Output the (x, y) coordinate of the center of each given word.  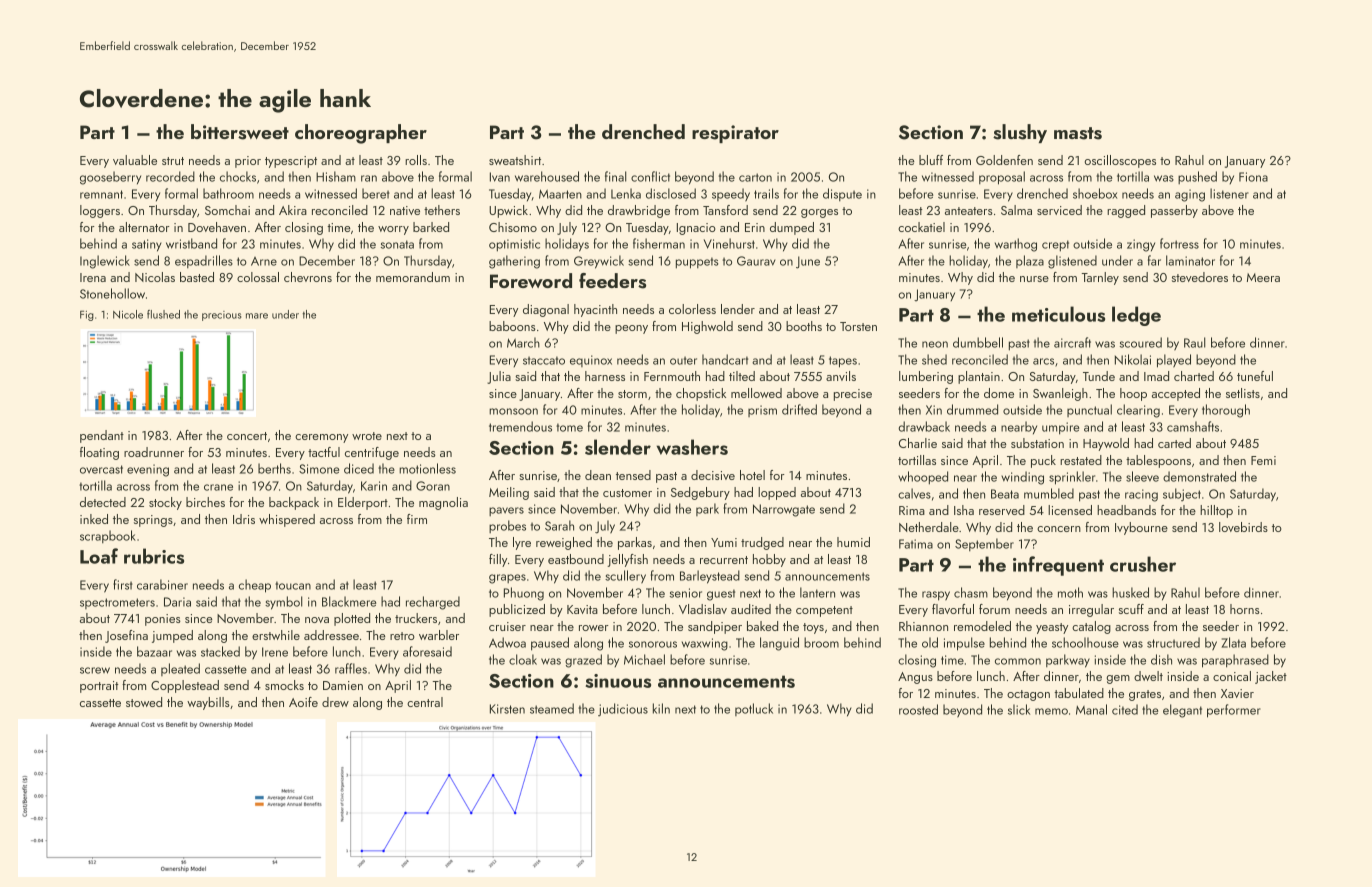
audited (751, 609)
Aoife (303, 702)
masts (1078, 133)
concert (247, 436)
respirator (735, 134)
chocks (238, 176)
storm (632, 394)
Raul (1195, 342)
